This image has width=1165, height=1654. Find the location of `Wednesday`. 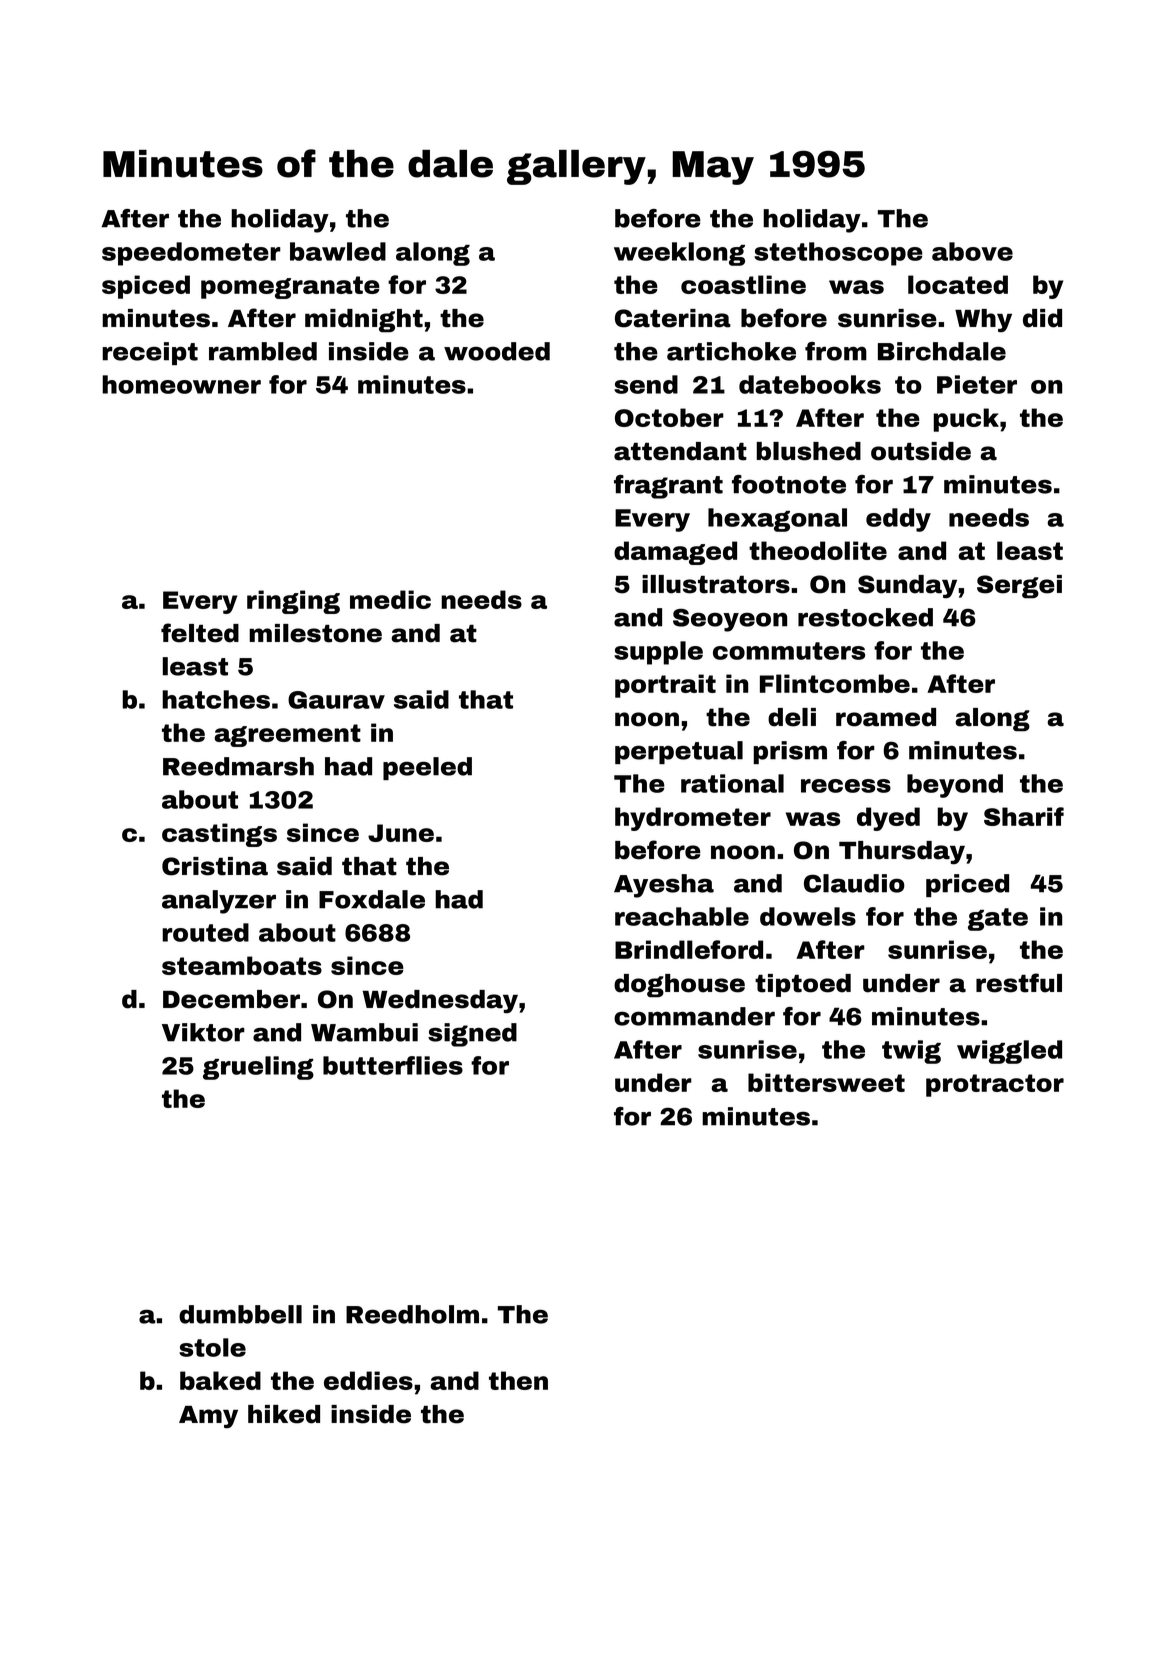

Wednesday is located at coordinates (440, 1002).
